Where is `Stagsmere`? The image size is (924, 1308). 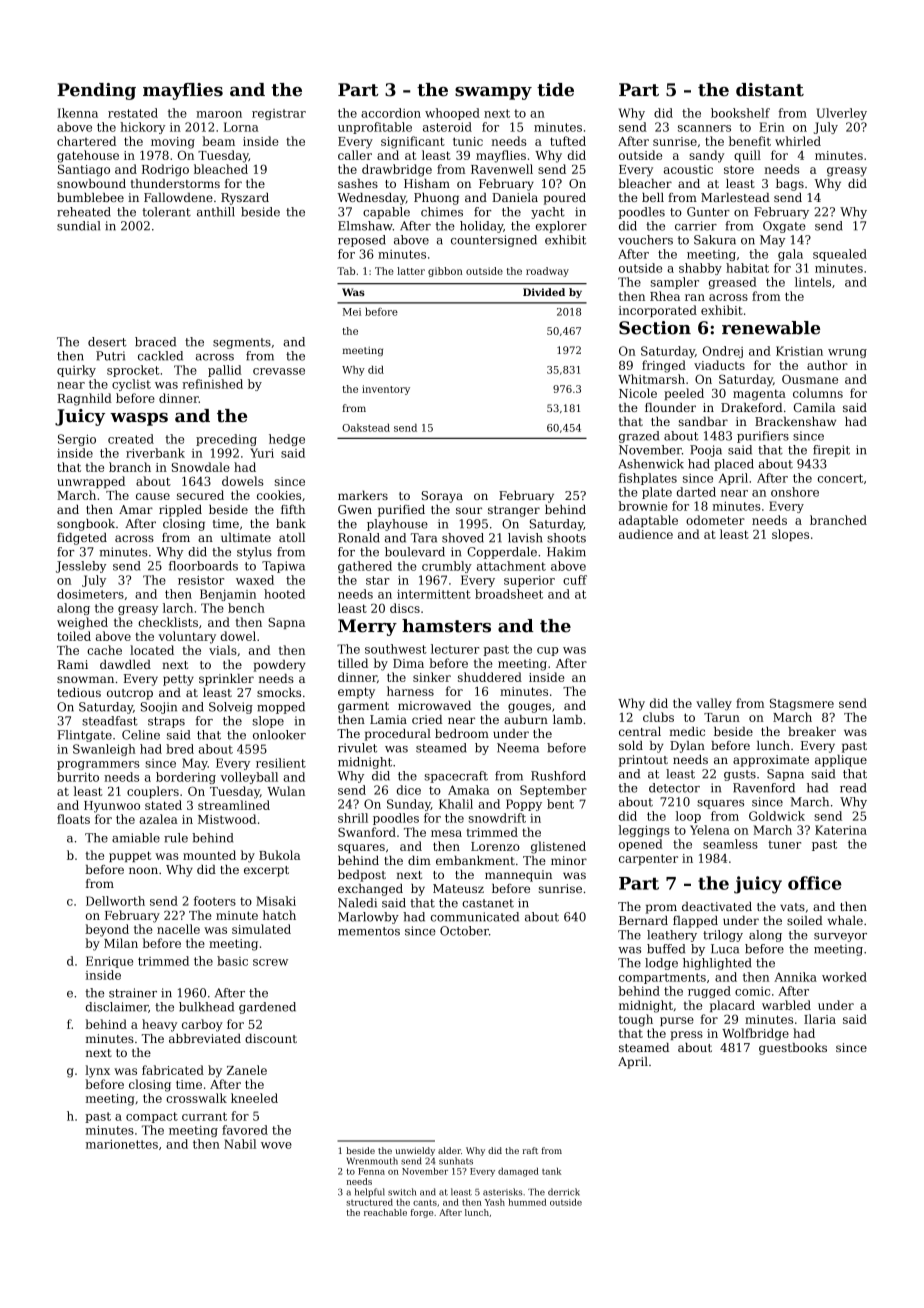 Stagsmere is located at coordinates (802, 704).
